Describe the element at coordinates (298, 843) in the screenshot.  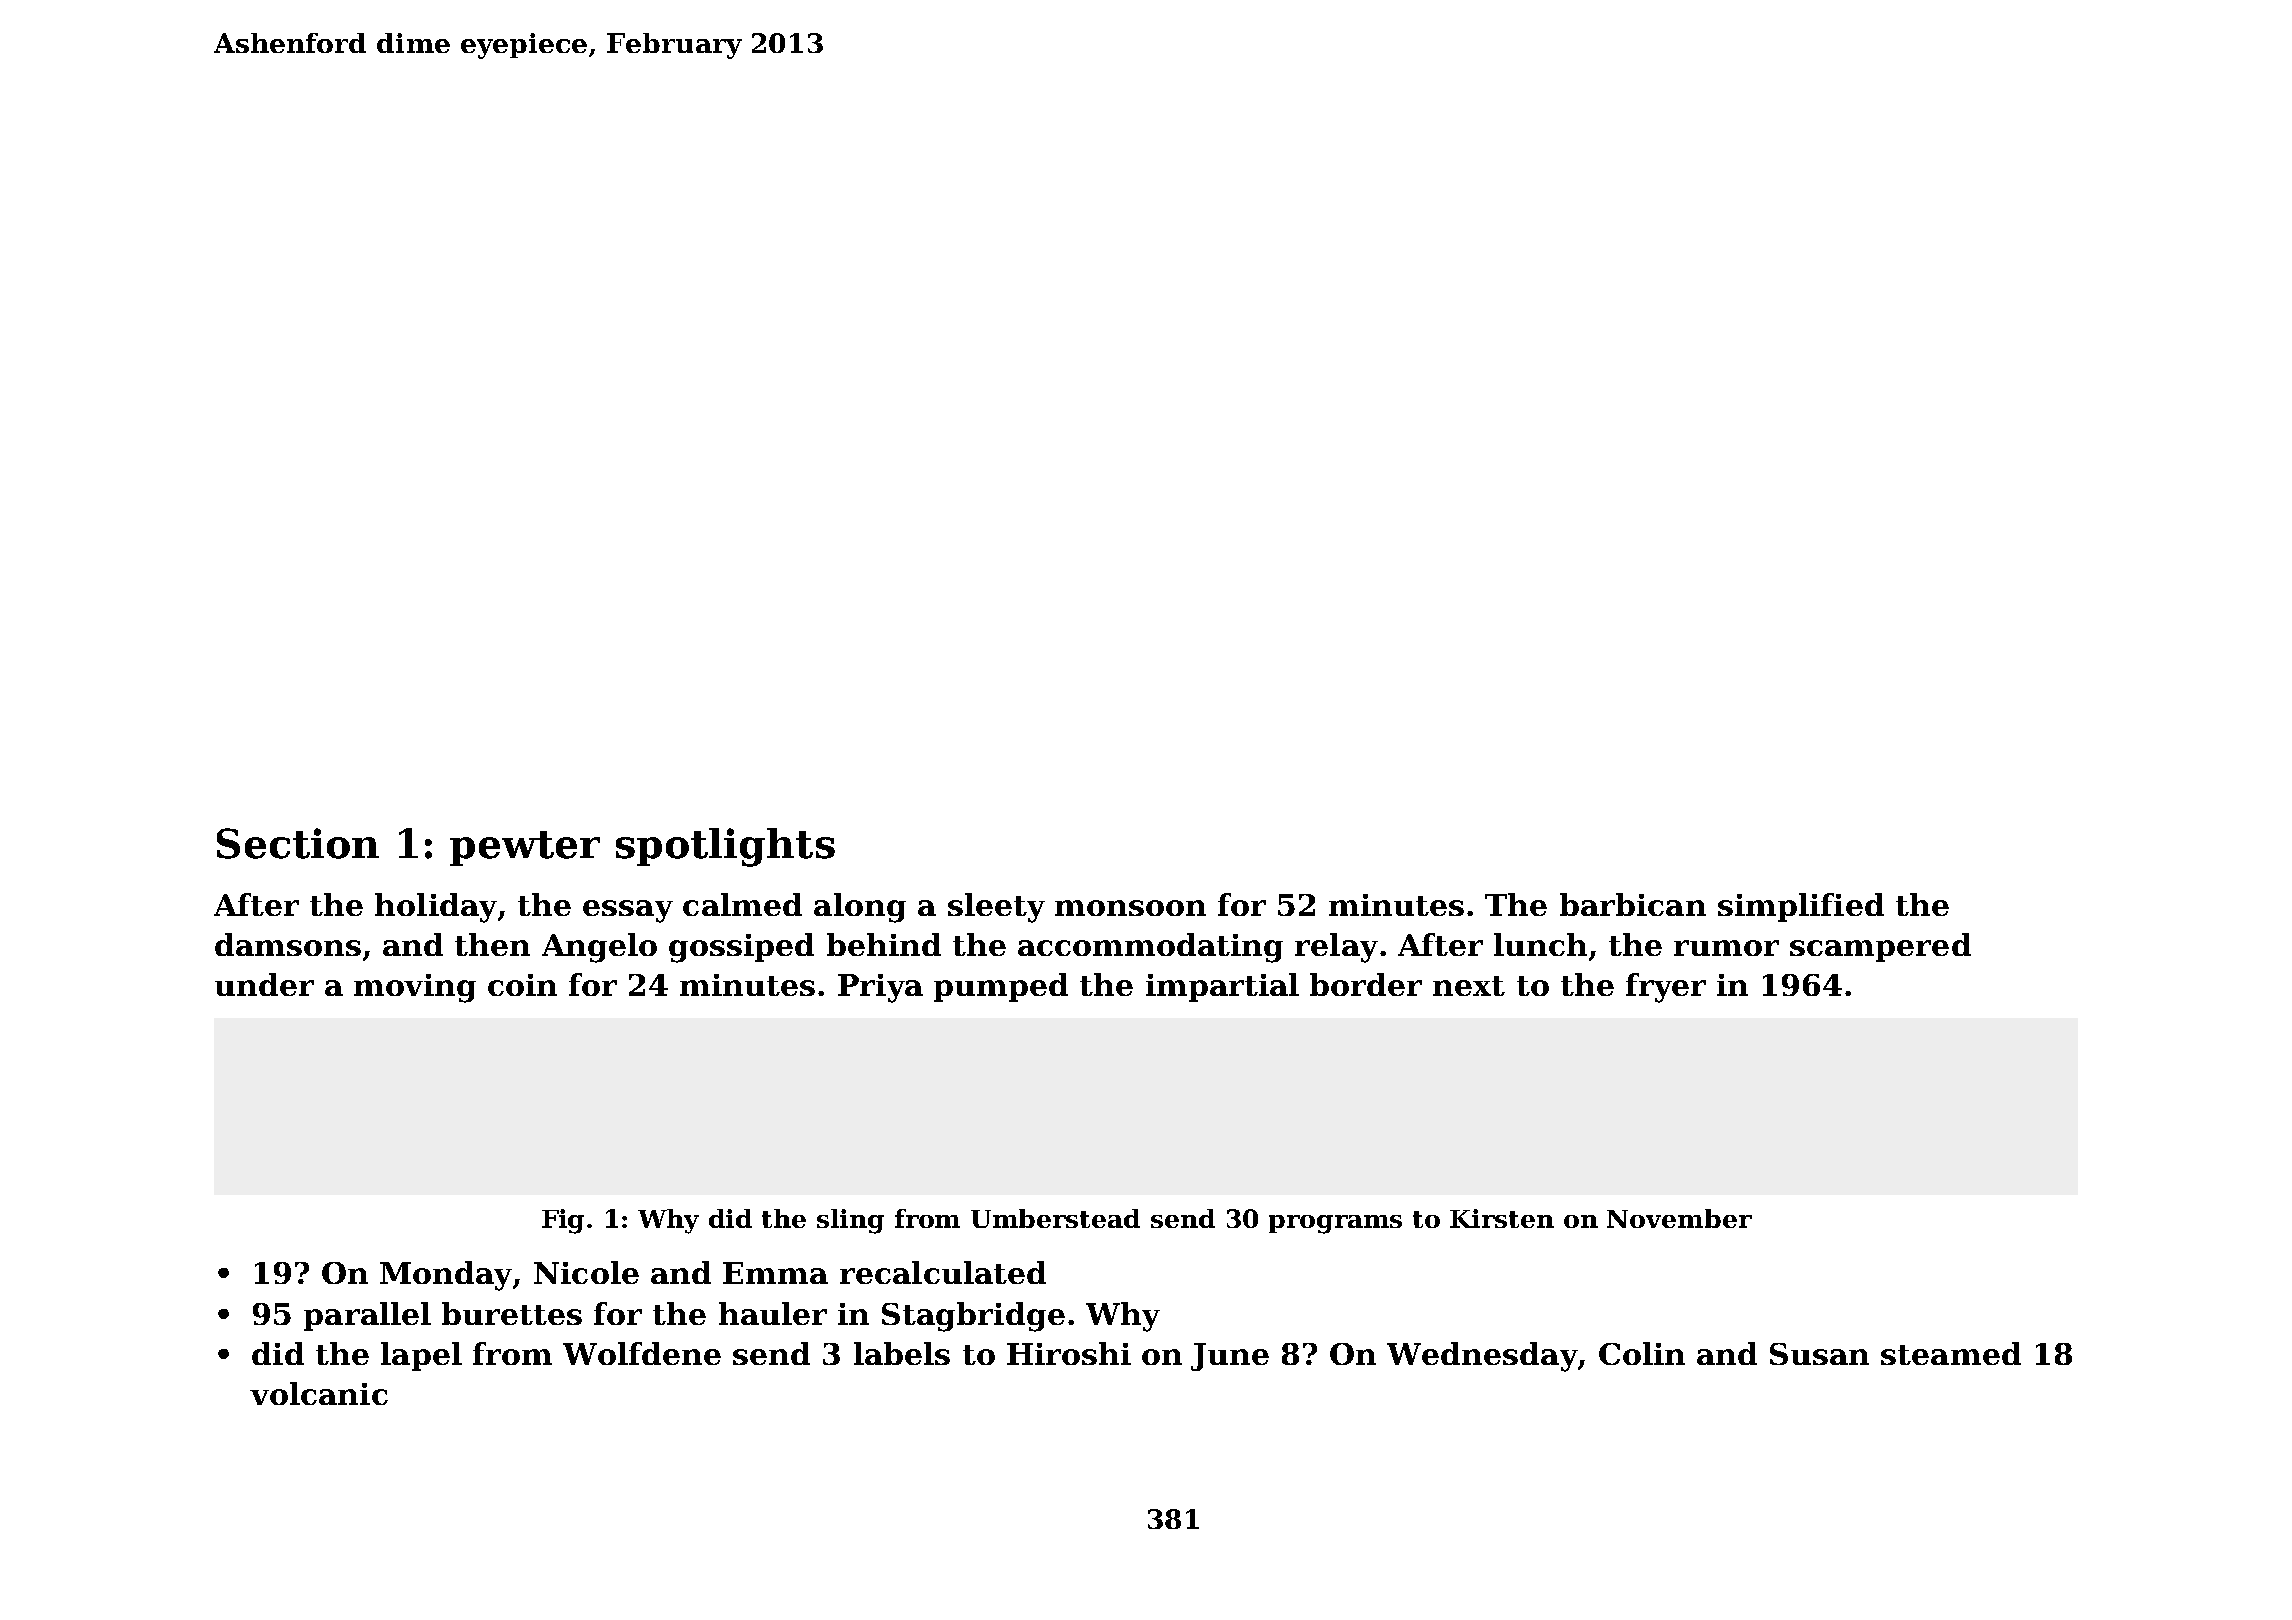
I see `Section` at that location.
